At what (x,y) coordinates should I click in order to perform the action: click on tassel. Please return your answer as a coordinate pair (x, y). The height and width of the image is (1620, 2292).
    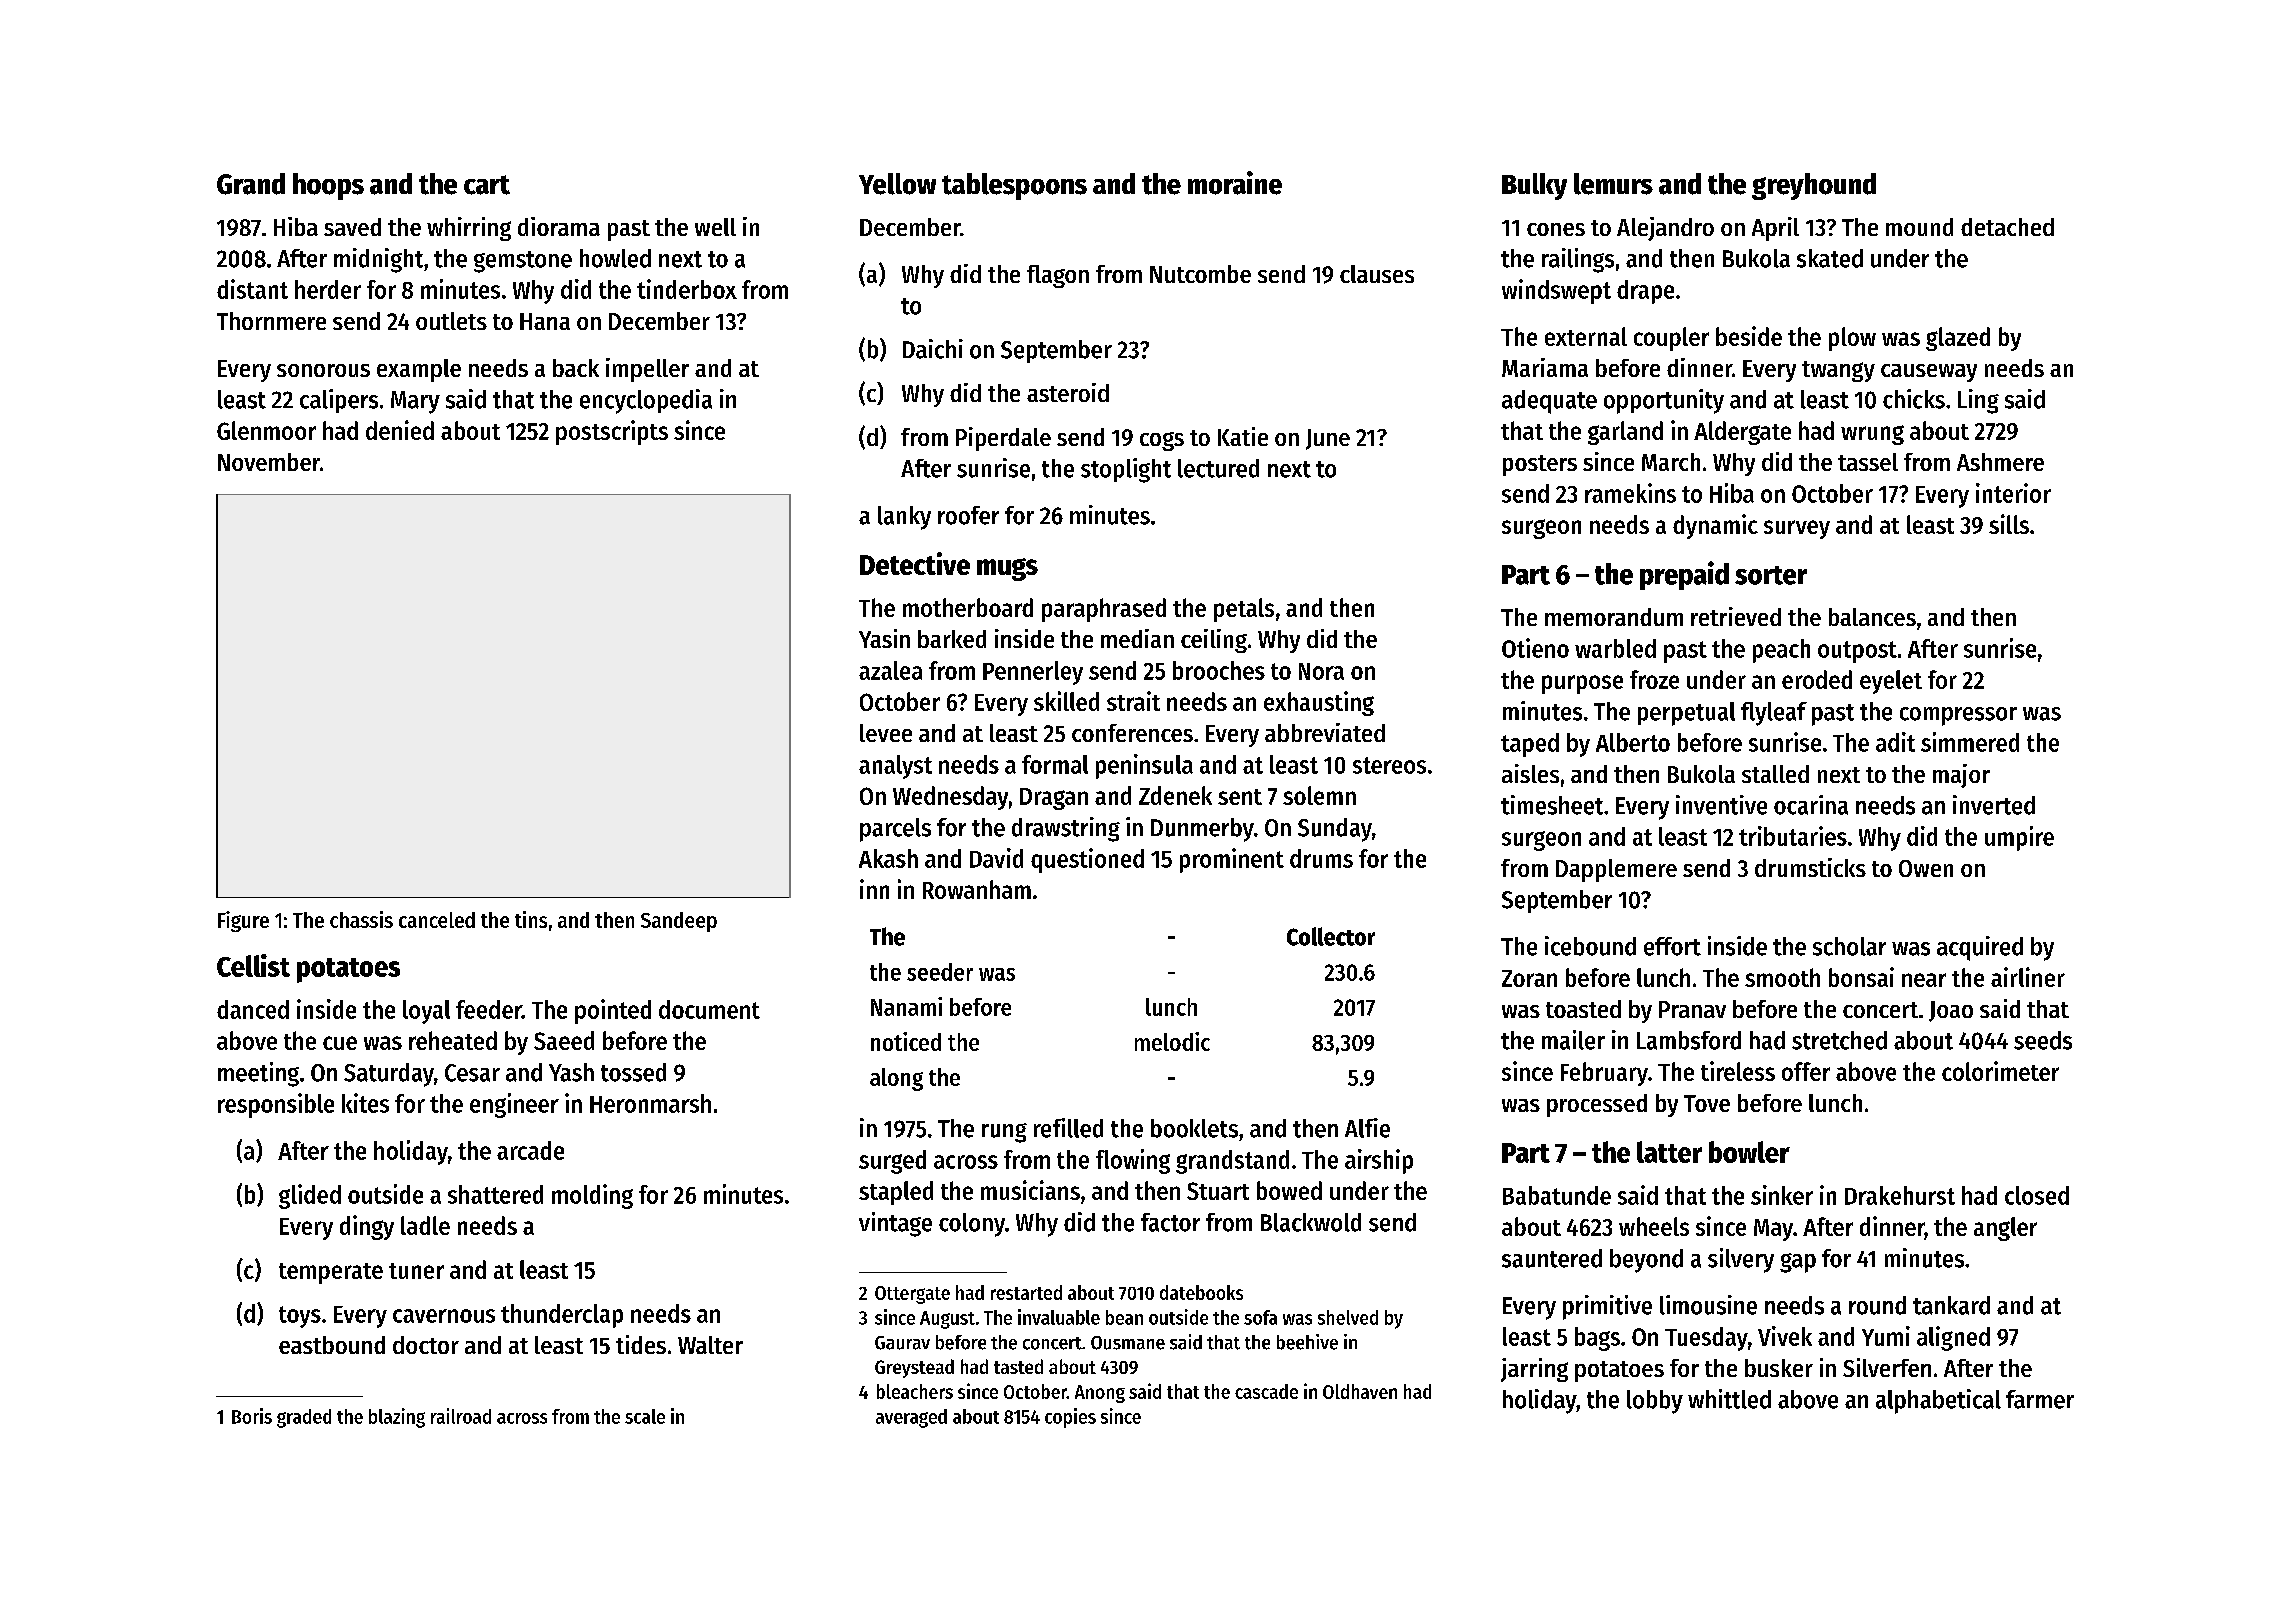
    Looking at the image, I should click on (1868, 462).
